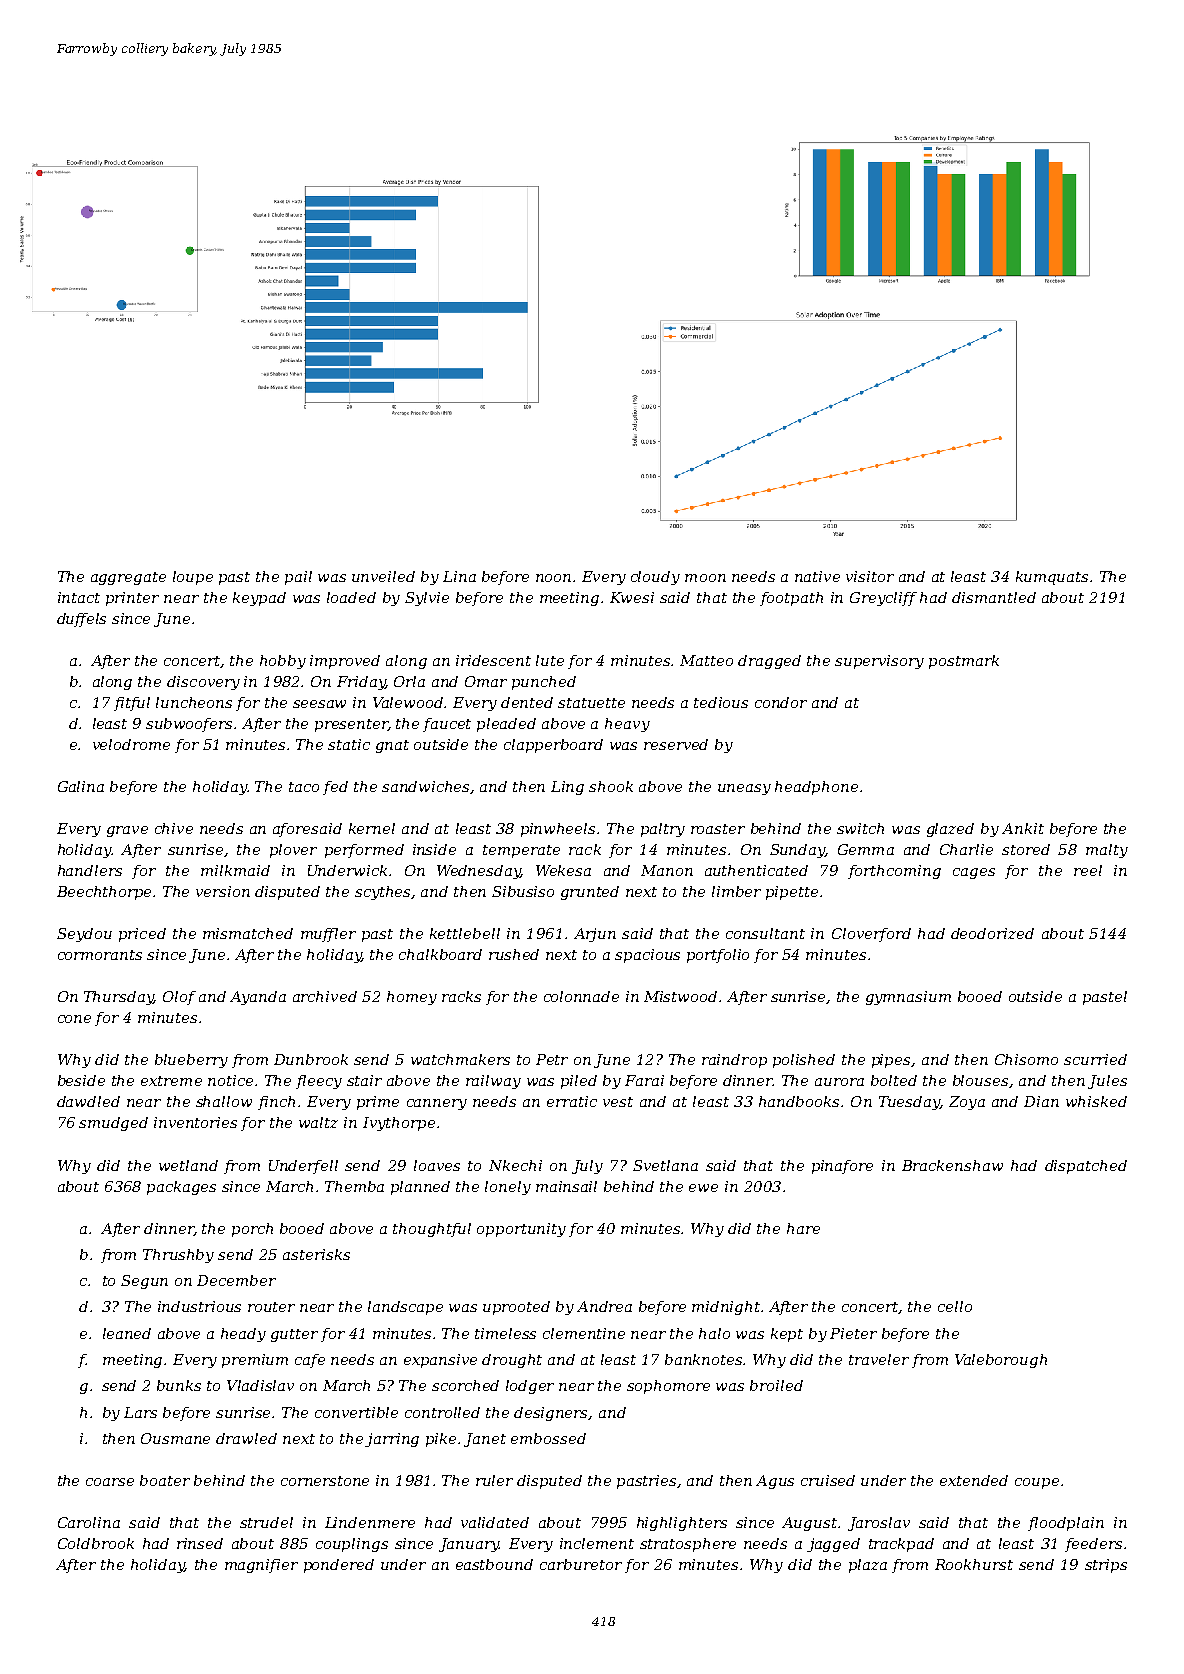 Image resolution: width=1184 pixels, height=1674 pixels. Describe the element at coordinates (726, 1308) in the document. I see `midnight` at that location.
